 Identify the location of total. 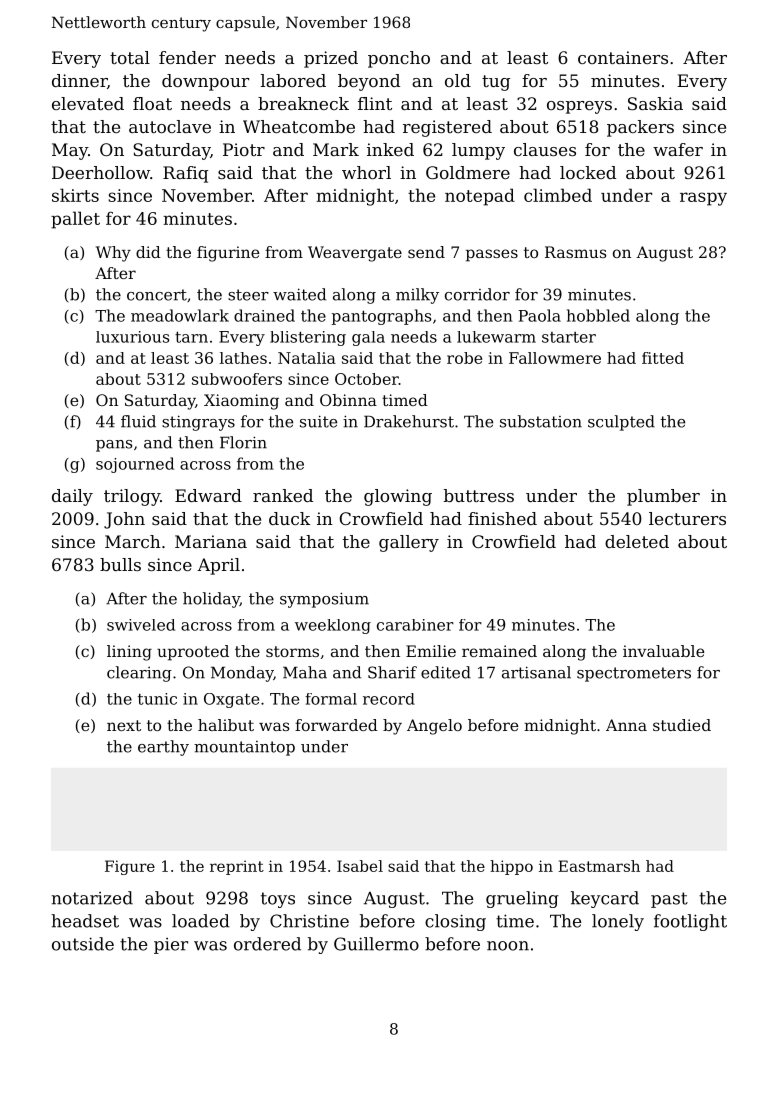
(130, 57).
